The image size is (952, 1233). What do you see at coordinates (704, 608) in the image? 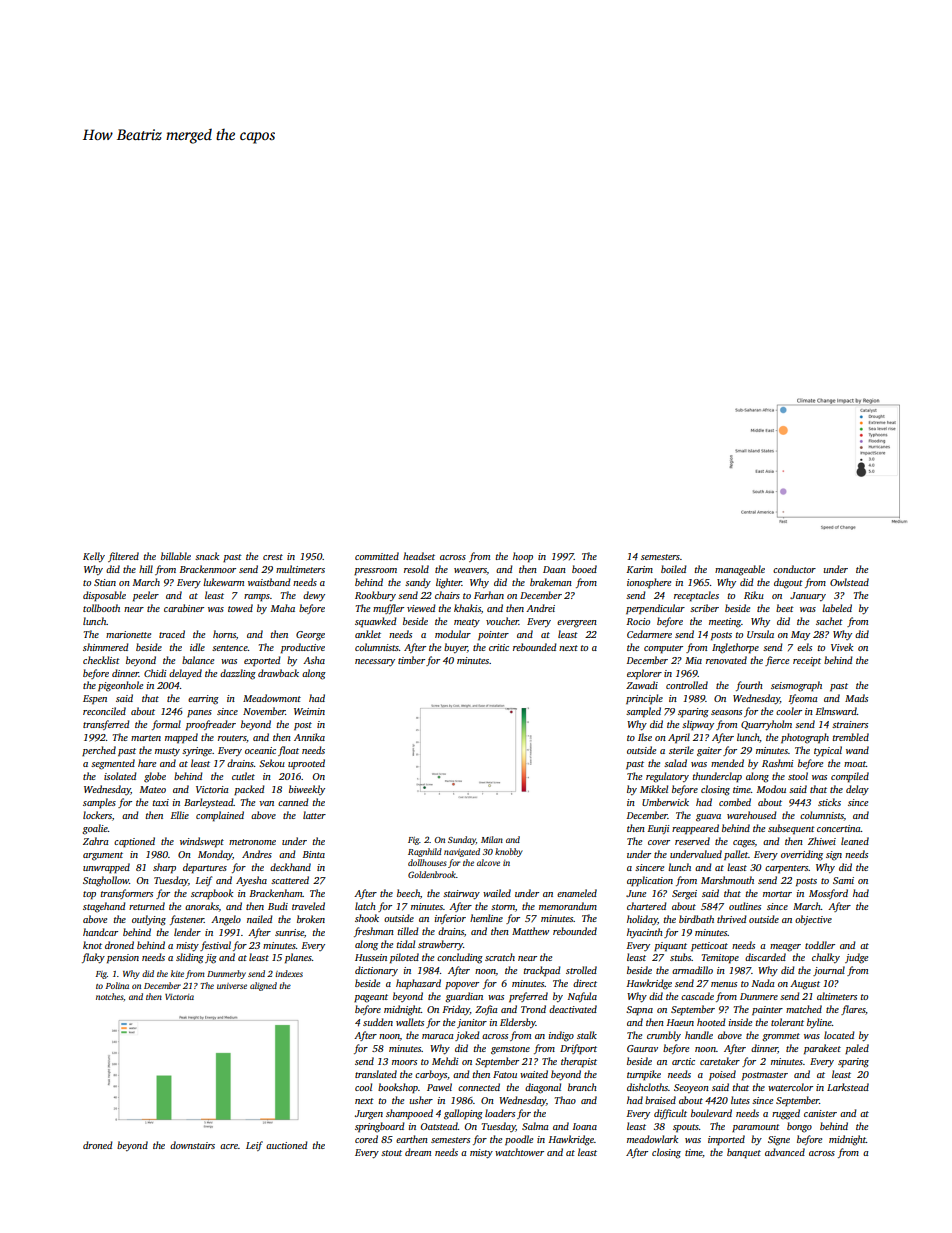
I see `scriber` at bounding box center [704, 608].
